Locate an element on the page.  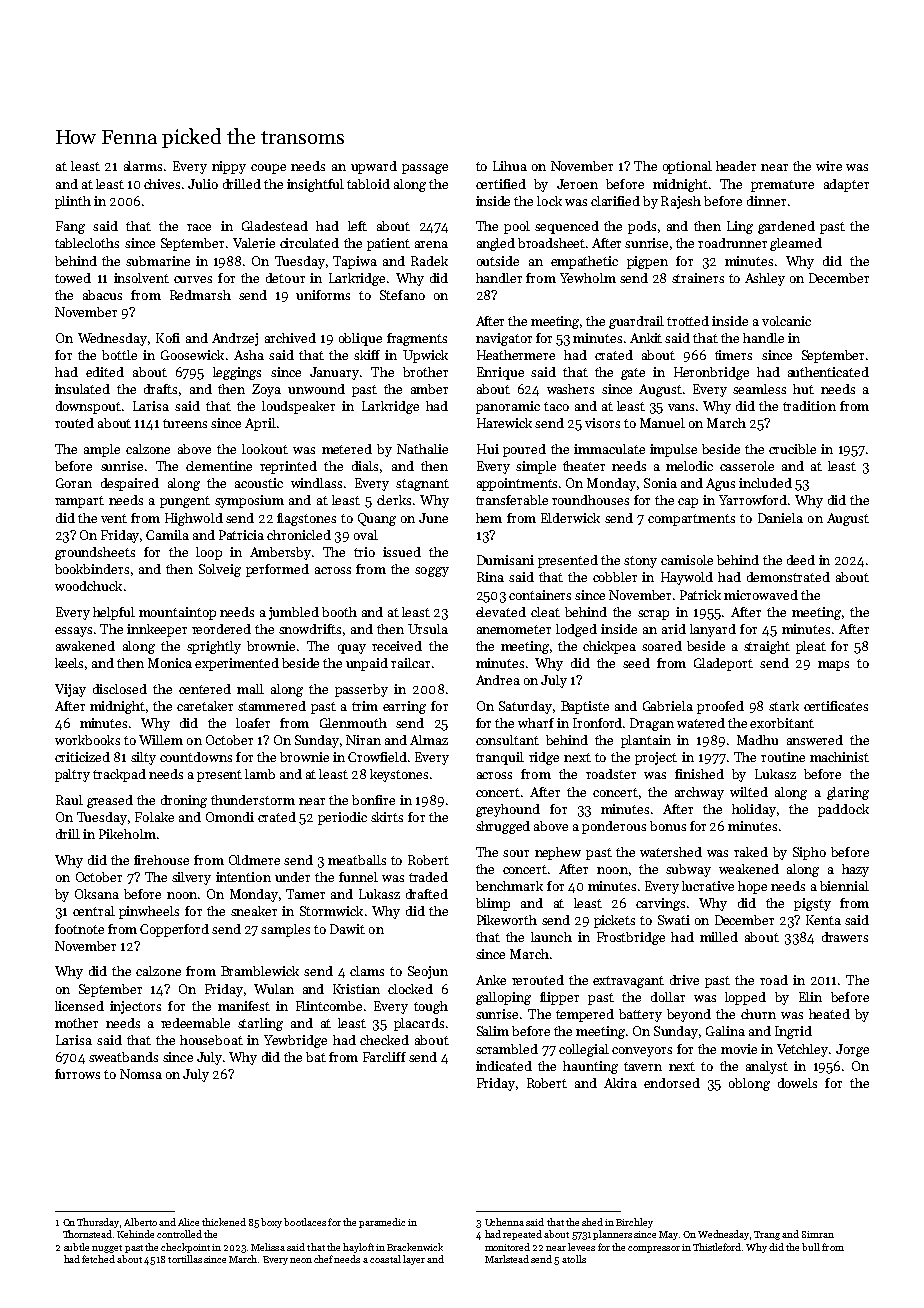
bull is located at coordinates (811, 1247).
